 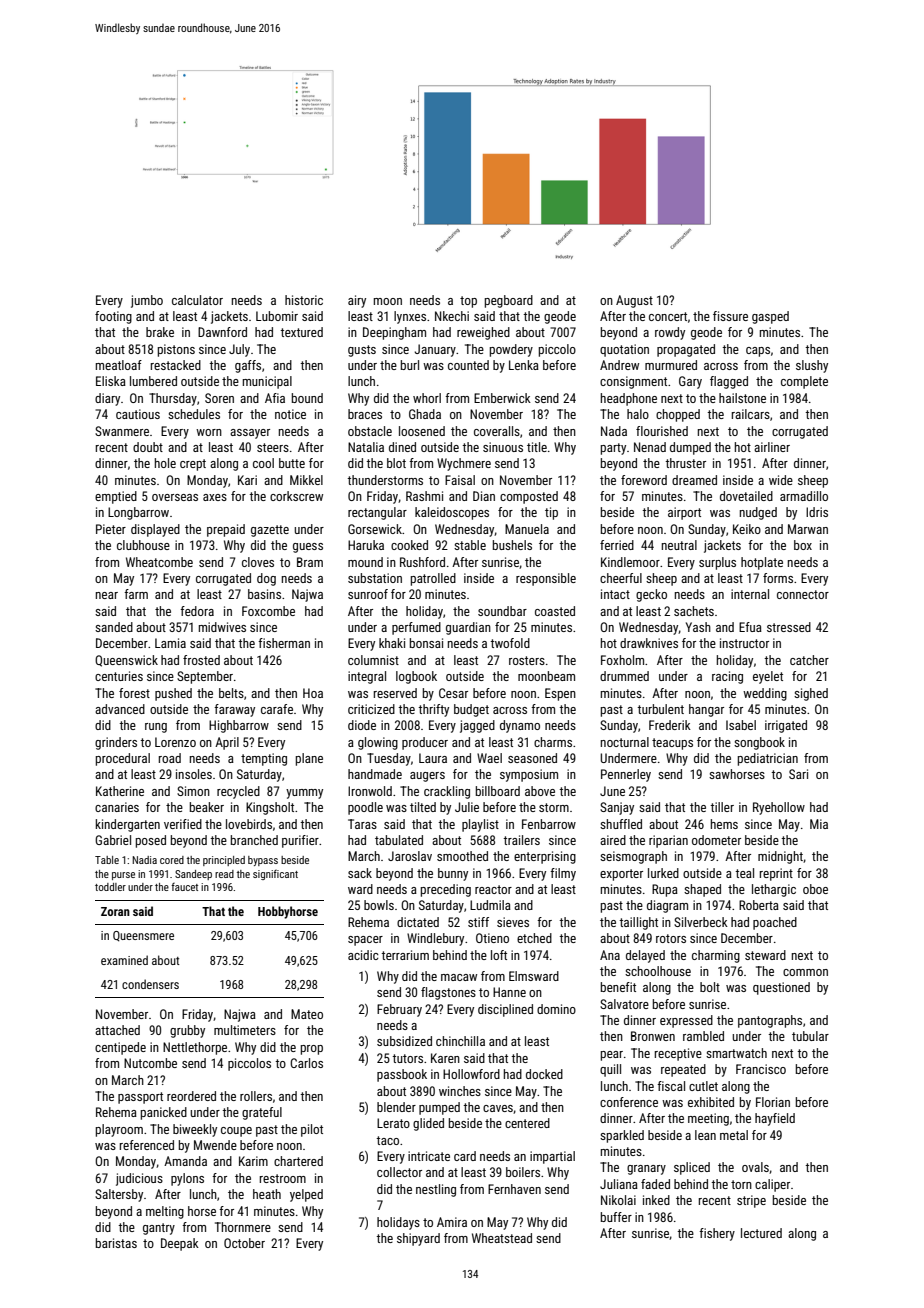 I want to click on Zoran, so click(x=115, y=911).
